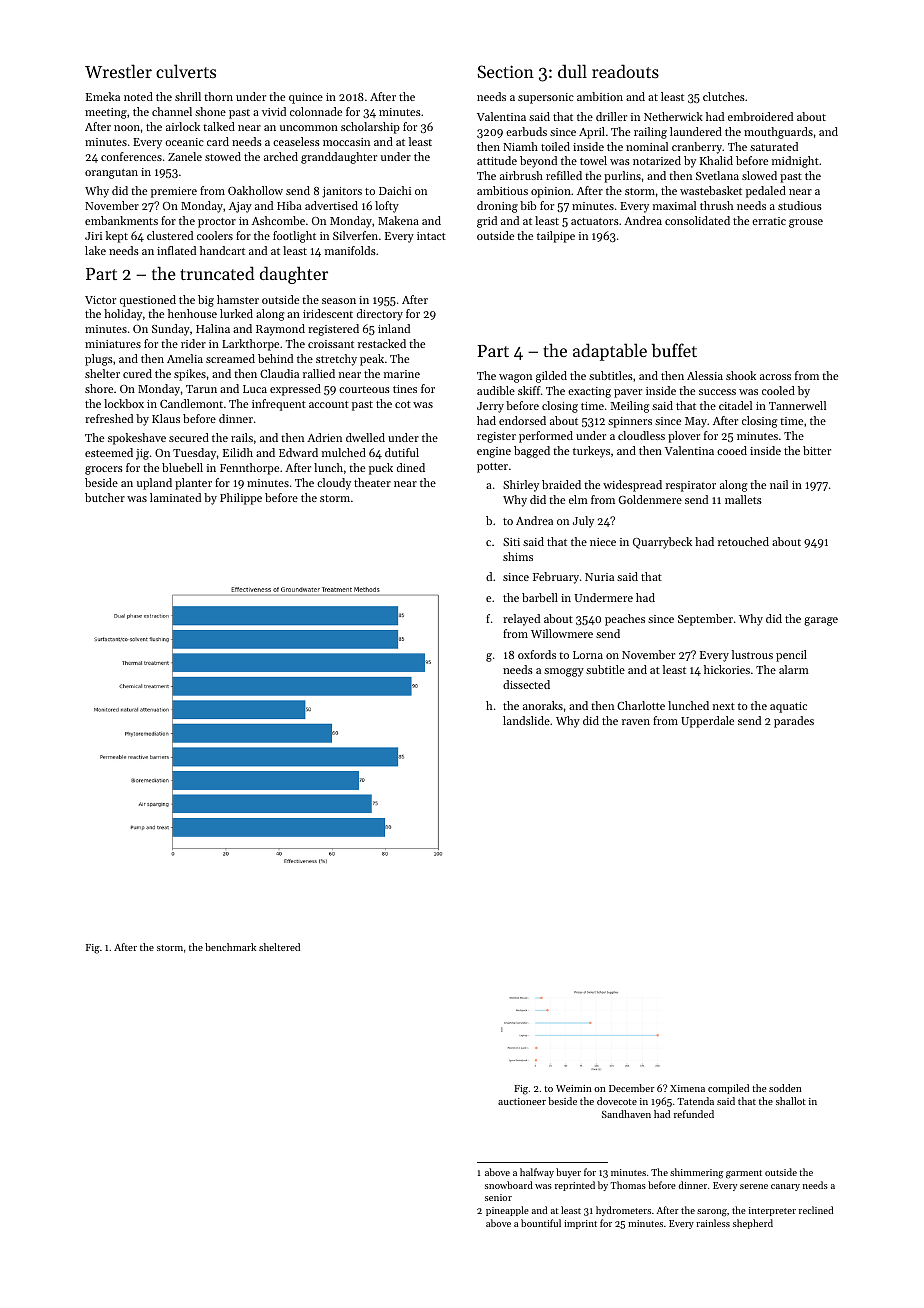 The image size is (924, 1308). Describe the element at coordinates (505, 71) in the screenshot. I see `Section` at that location.
